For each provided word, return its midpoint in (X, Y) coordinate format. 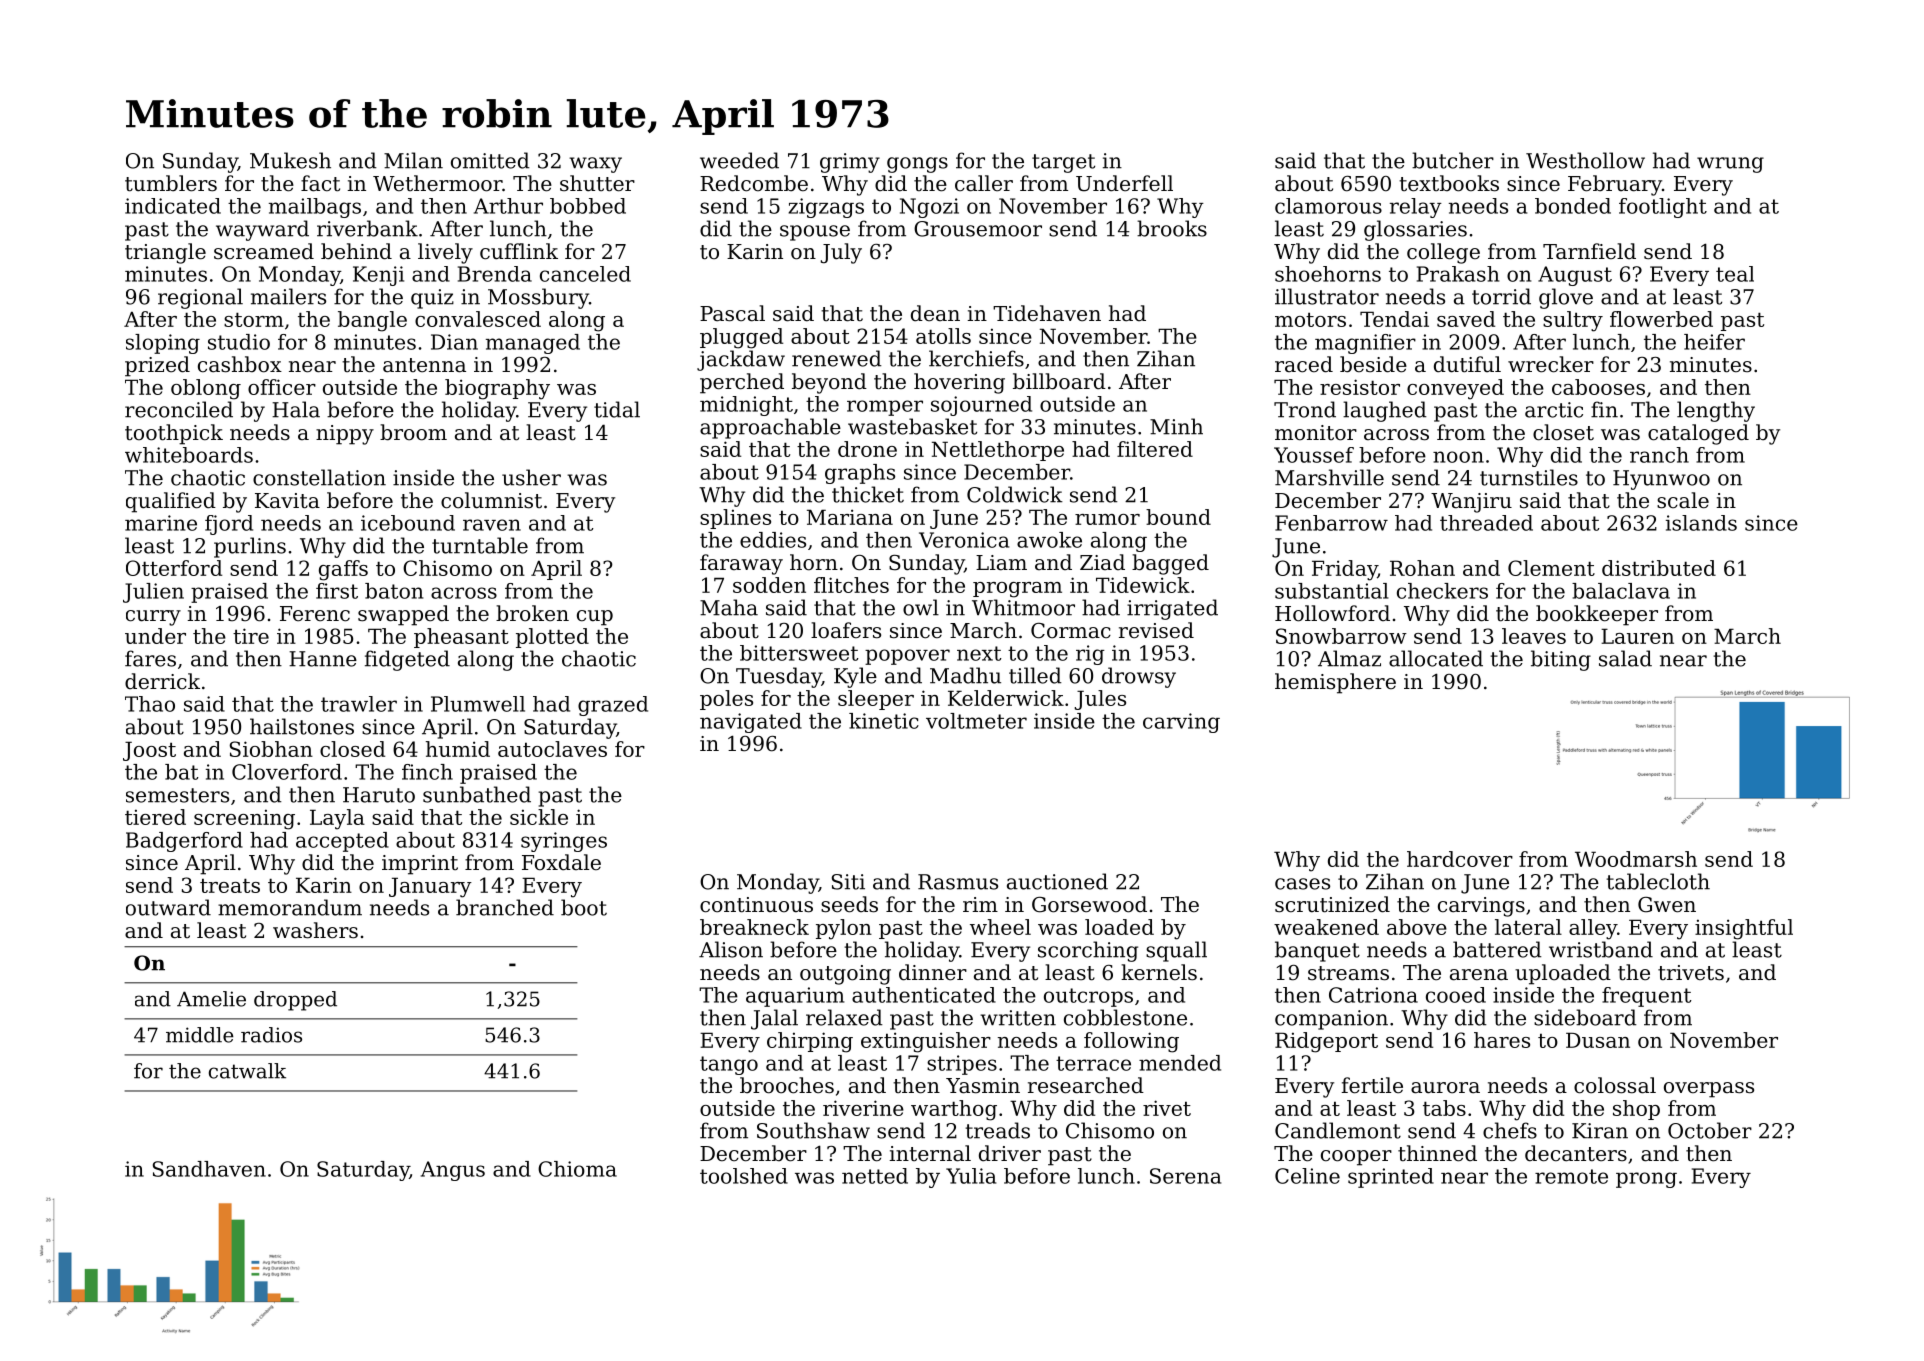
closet (1563, 432)
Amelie (211, 999)
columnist (491, 500)
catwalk (247, 1071)
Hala (296, 409)
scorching (1088, 951)
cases (1302, 884)
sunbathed (477, 794)
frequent (1647, 997)
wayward (262, 230)
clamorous (1328, 206)
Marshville (1329, 477)
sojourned (981, 406)
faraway (741, 564)
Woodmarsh (1636, 859)
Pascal (732, 313)
